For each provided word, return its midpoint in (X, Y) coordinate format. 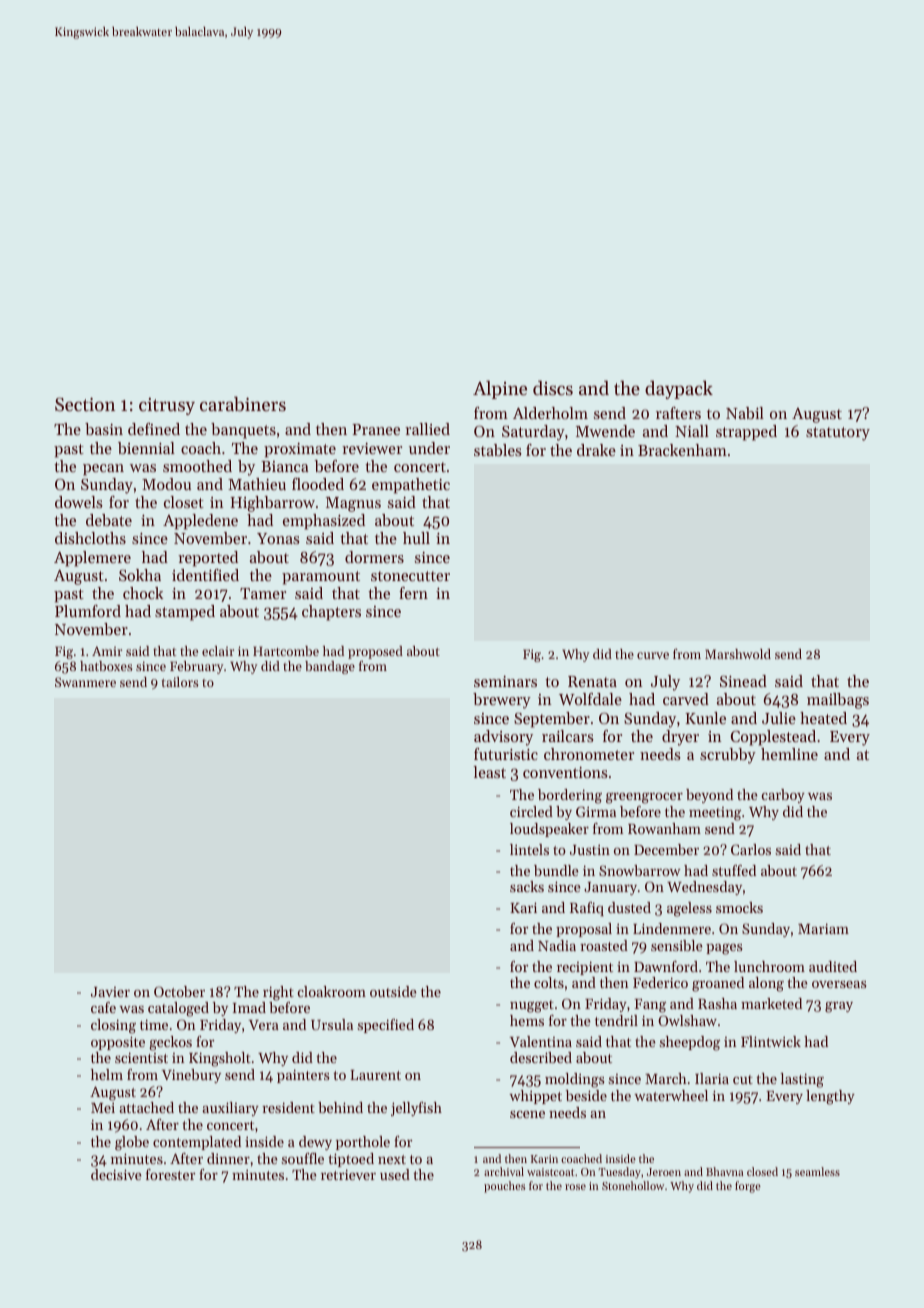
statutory (838, 434)
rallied (427, 429)
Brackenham (682, 450)
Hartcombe (286, 651)
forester (170, 1174)
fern (413, 593)
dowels (79, 502)
